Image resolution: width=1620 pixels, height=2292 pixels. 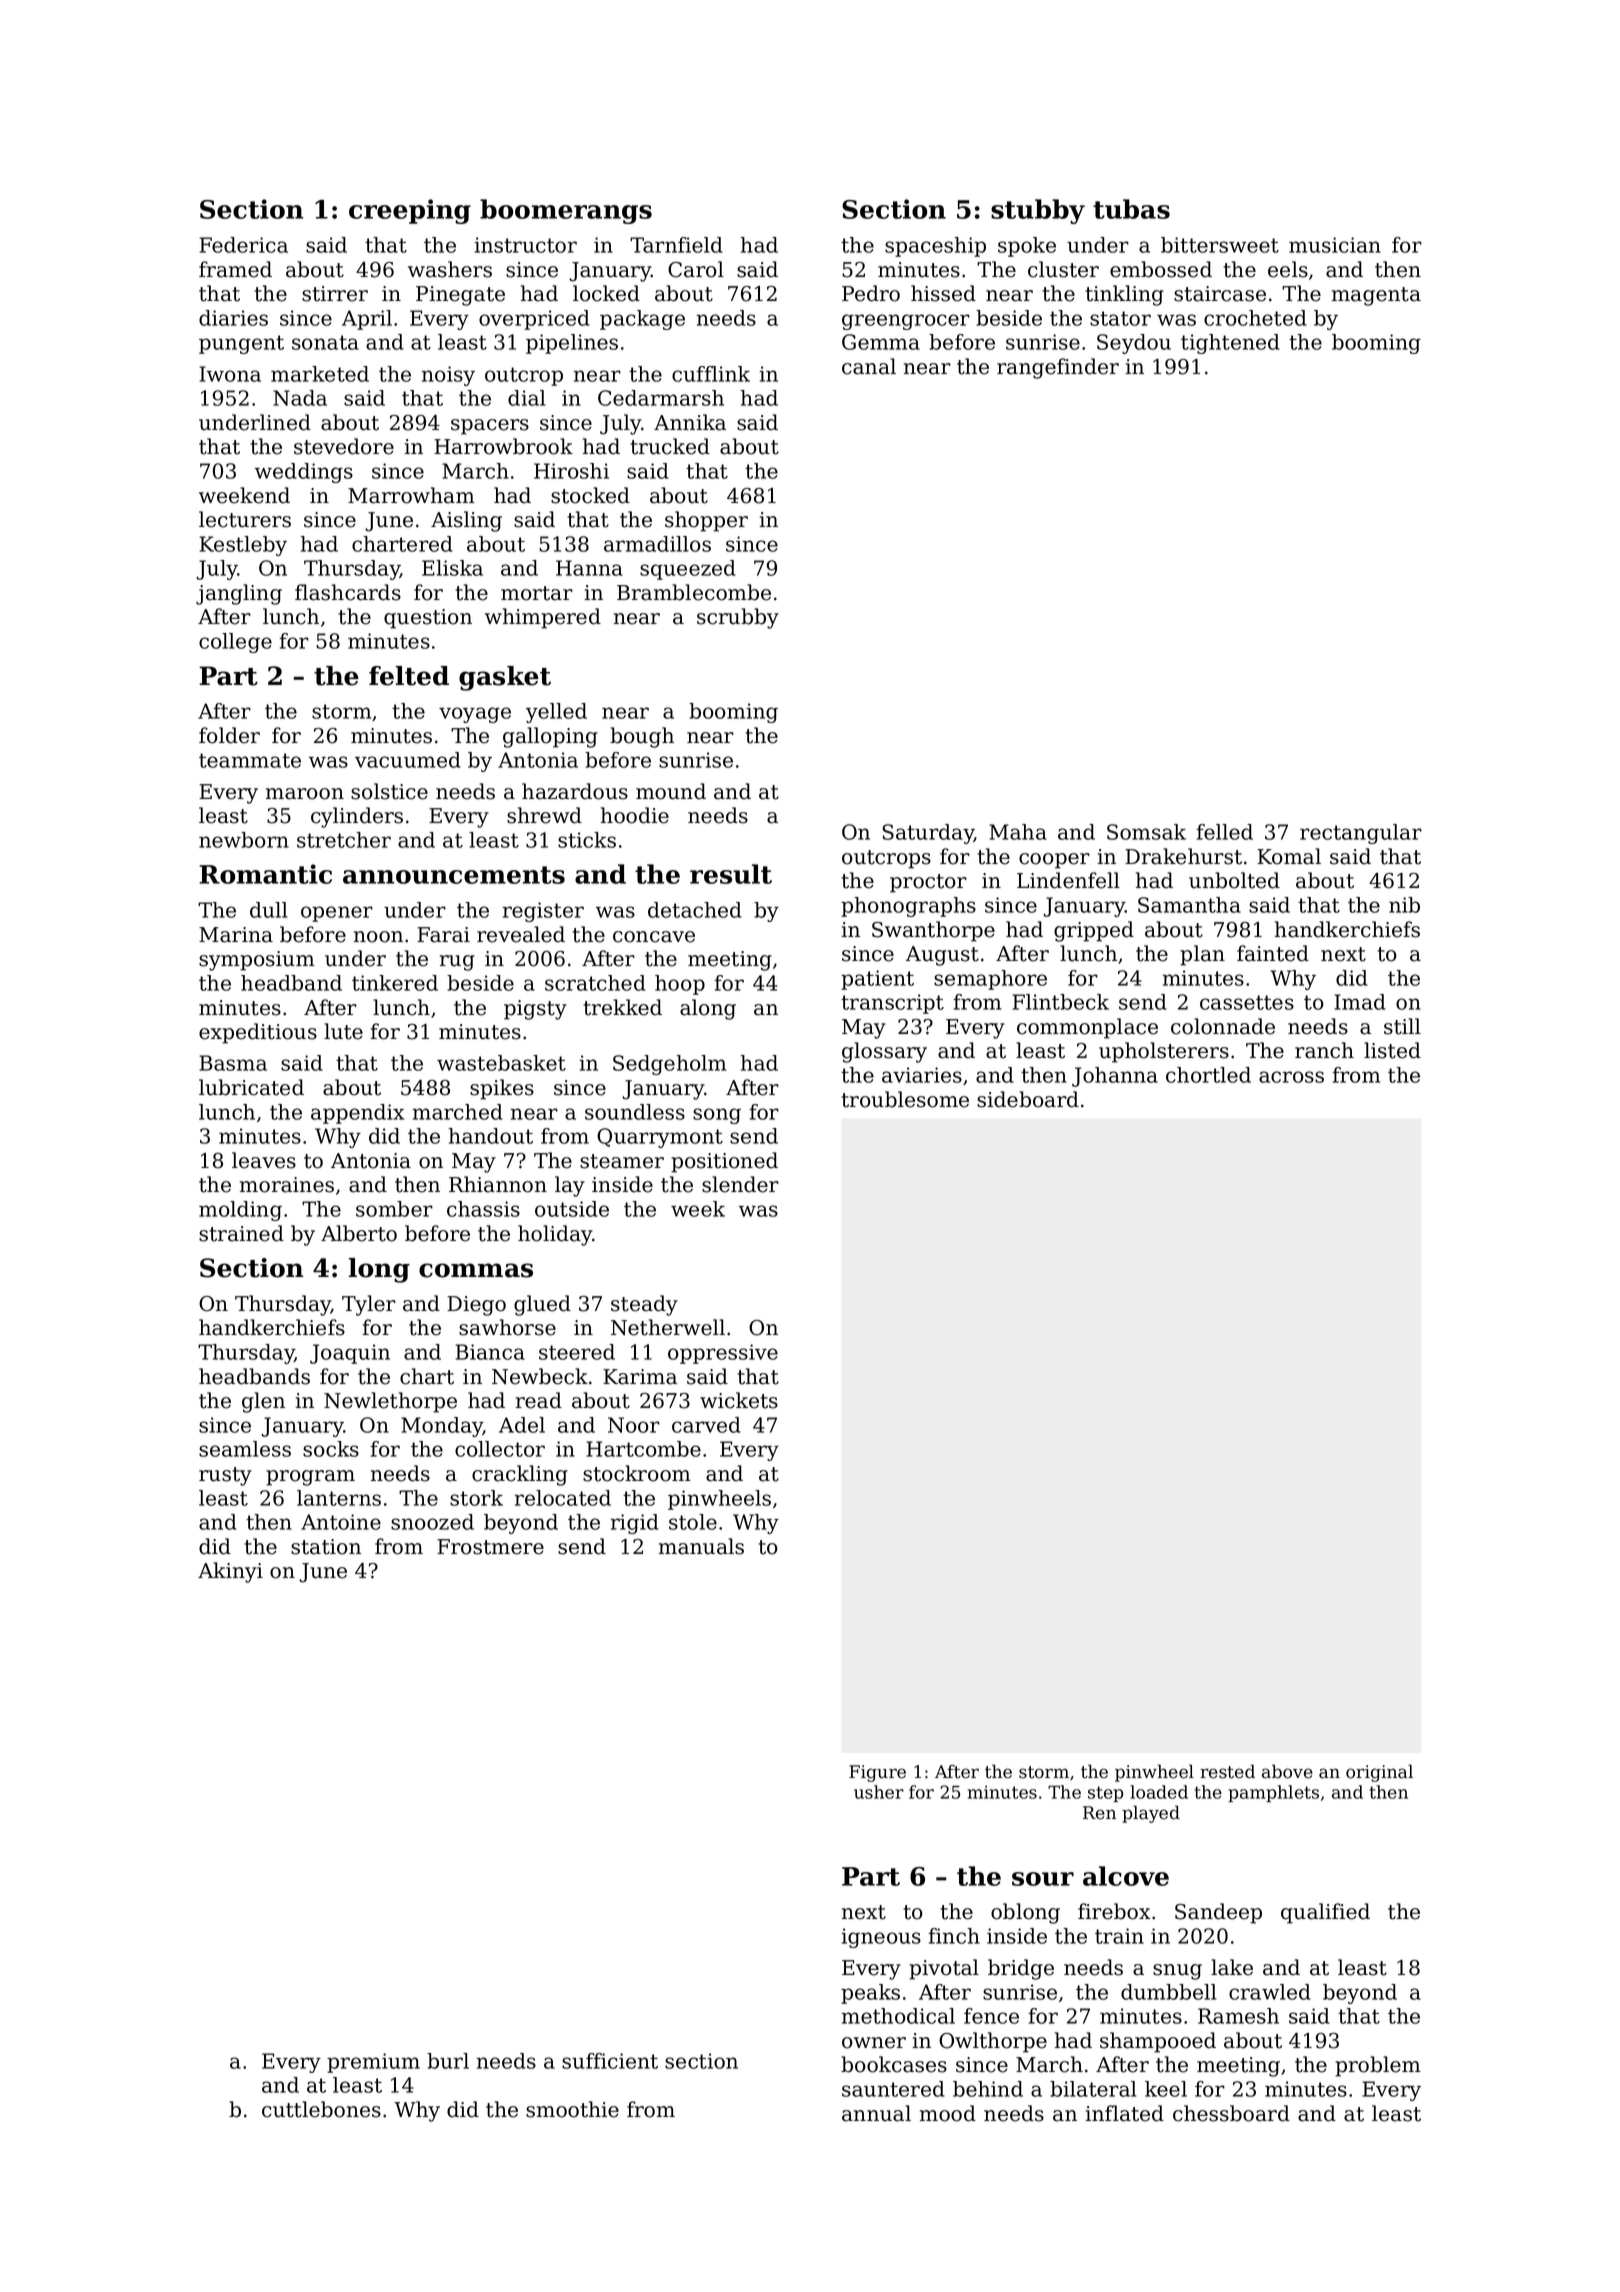 What do you see at coordinates (450, 269) in the page?
I see `washers` at bounding box center [450, 269].
